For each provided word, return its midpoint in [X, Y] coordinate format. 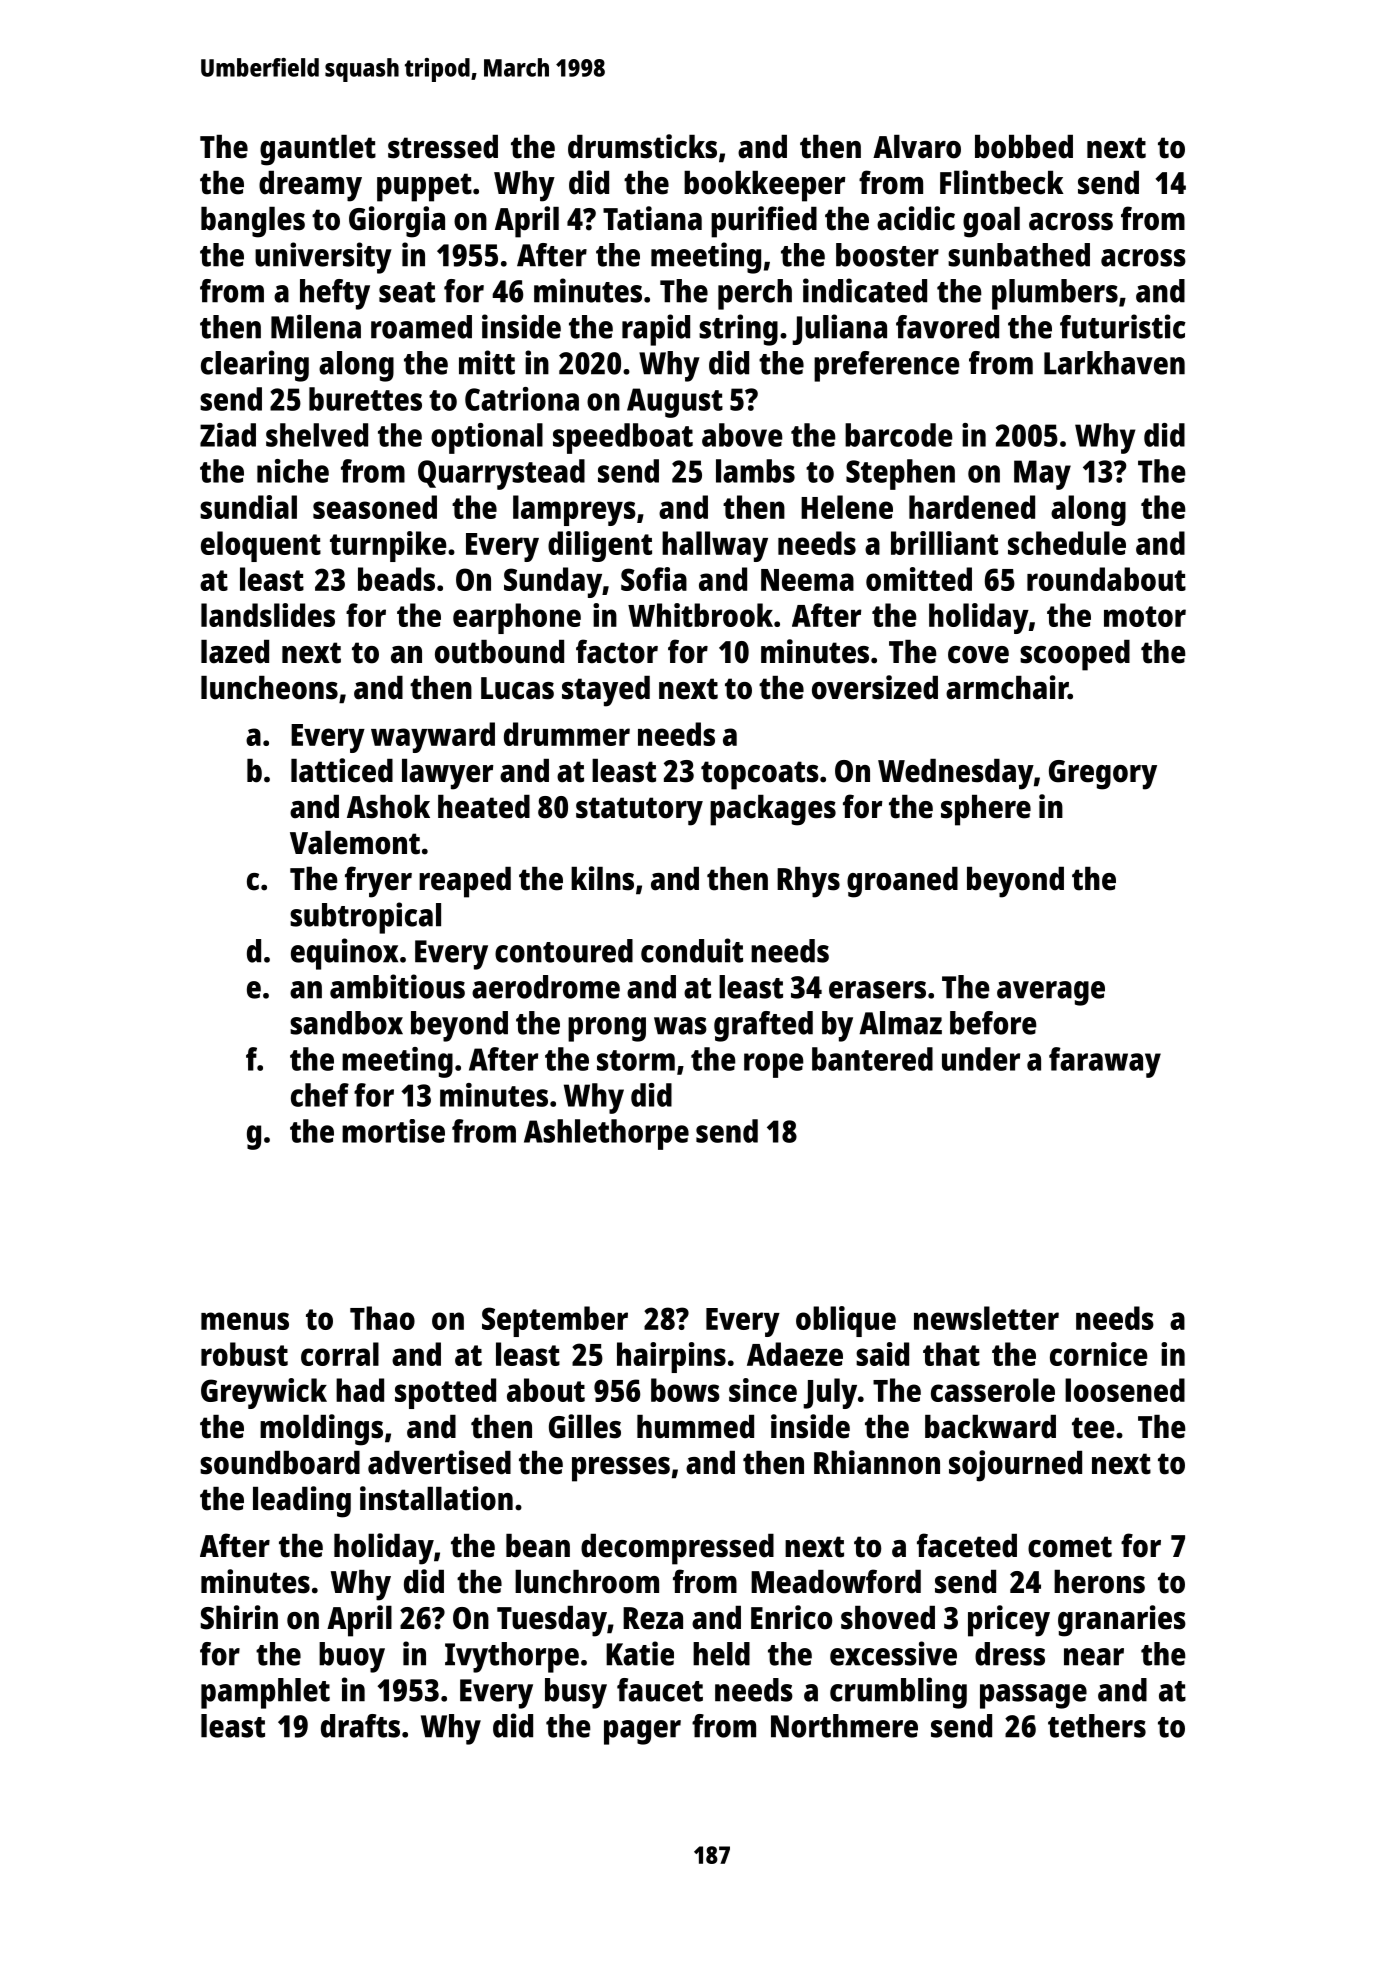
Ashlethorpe [606, 1134]
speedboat [623, 438]
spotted [445, 1393]
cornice [1099, 1354]
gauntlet [318, 150]
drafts [360, 1726]
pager [642, 1732]
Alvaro [917, 147]
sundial [248, 507]
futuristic [1123, 326]
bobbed [1024, 147]
